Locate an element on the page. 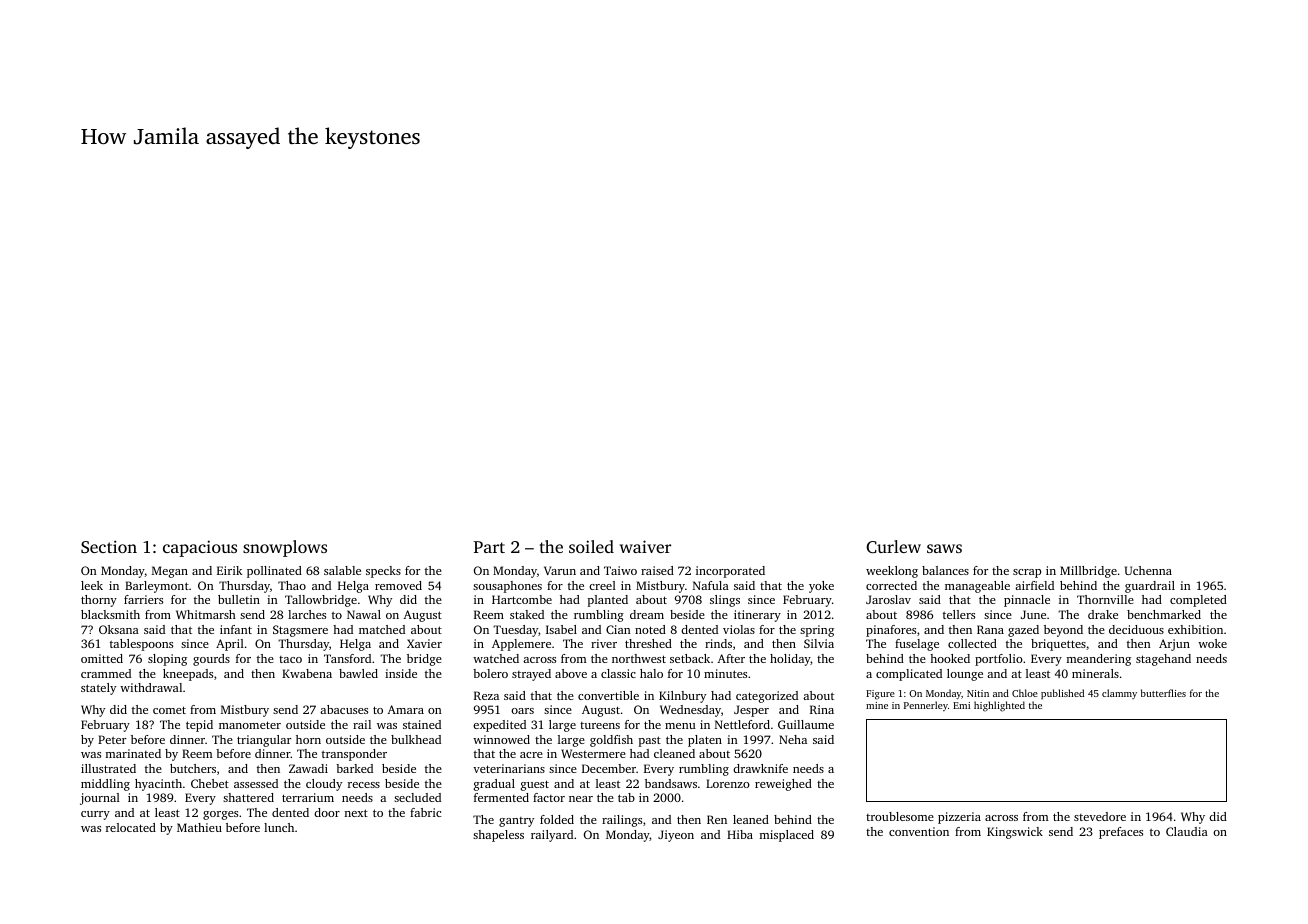 The width and height of the document is (1308, 924). highlighted is located at coordinates (999, 706).
